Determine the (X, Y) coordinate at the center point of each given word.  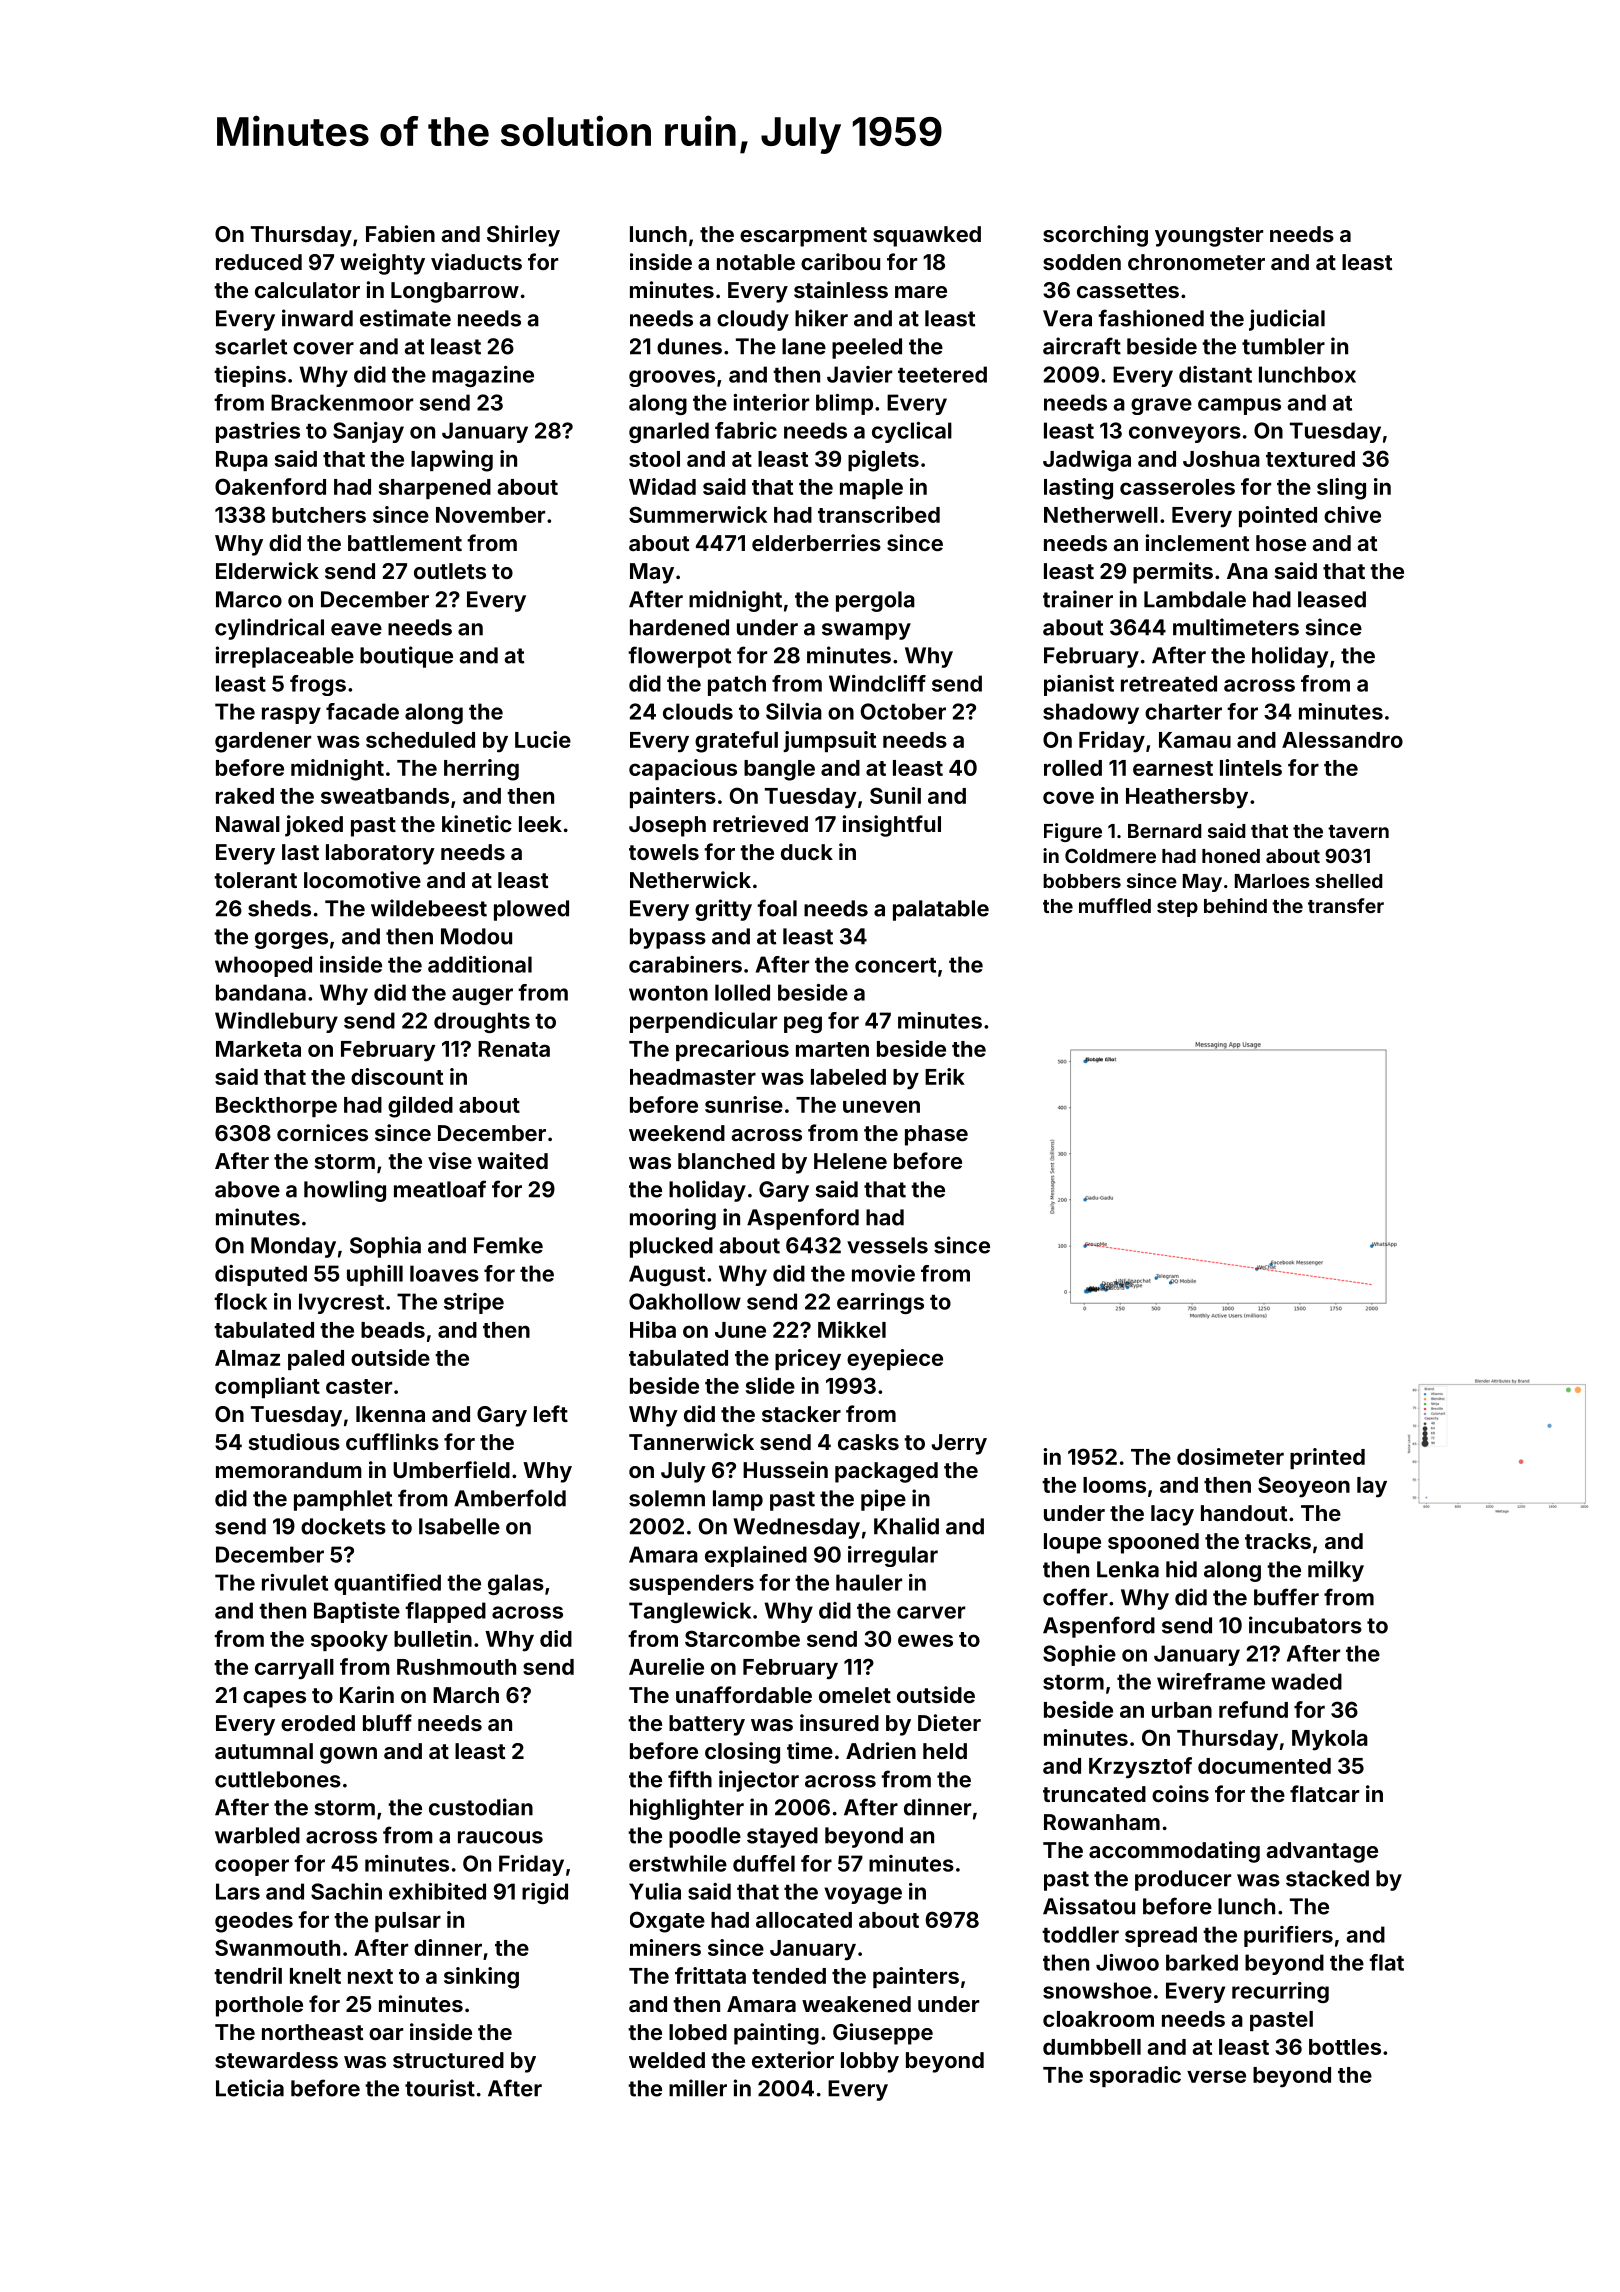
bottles (1345, 2047)
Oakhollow (685, 1301)
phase (936, 1135)
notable (756, 262)
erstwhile (678, 1863)
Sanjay (368, 432)
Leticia (250, 2088)
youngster (1209, 237)
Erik (945, 1076)
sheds (279, 908)
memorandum (289, 1470)
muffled (1115, 905)
